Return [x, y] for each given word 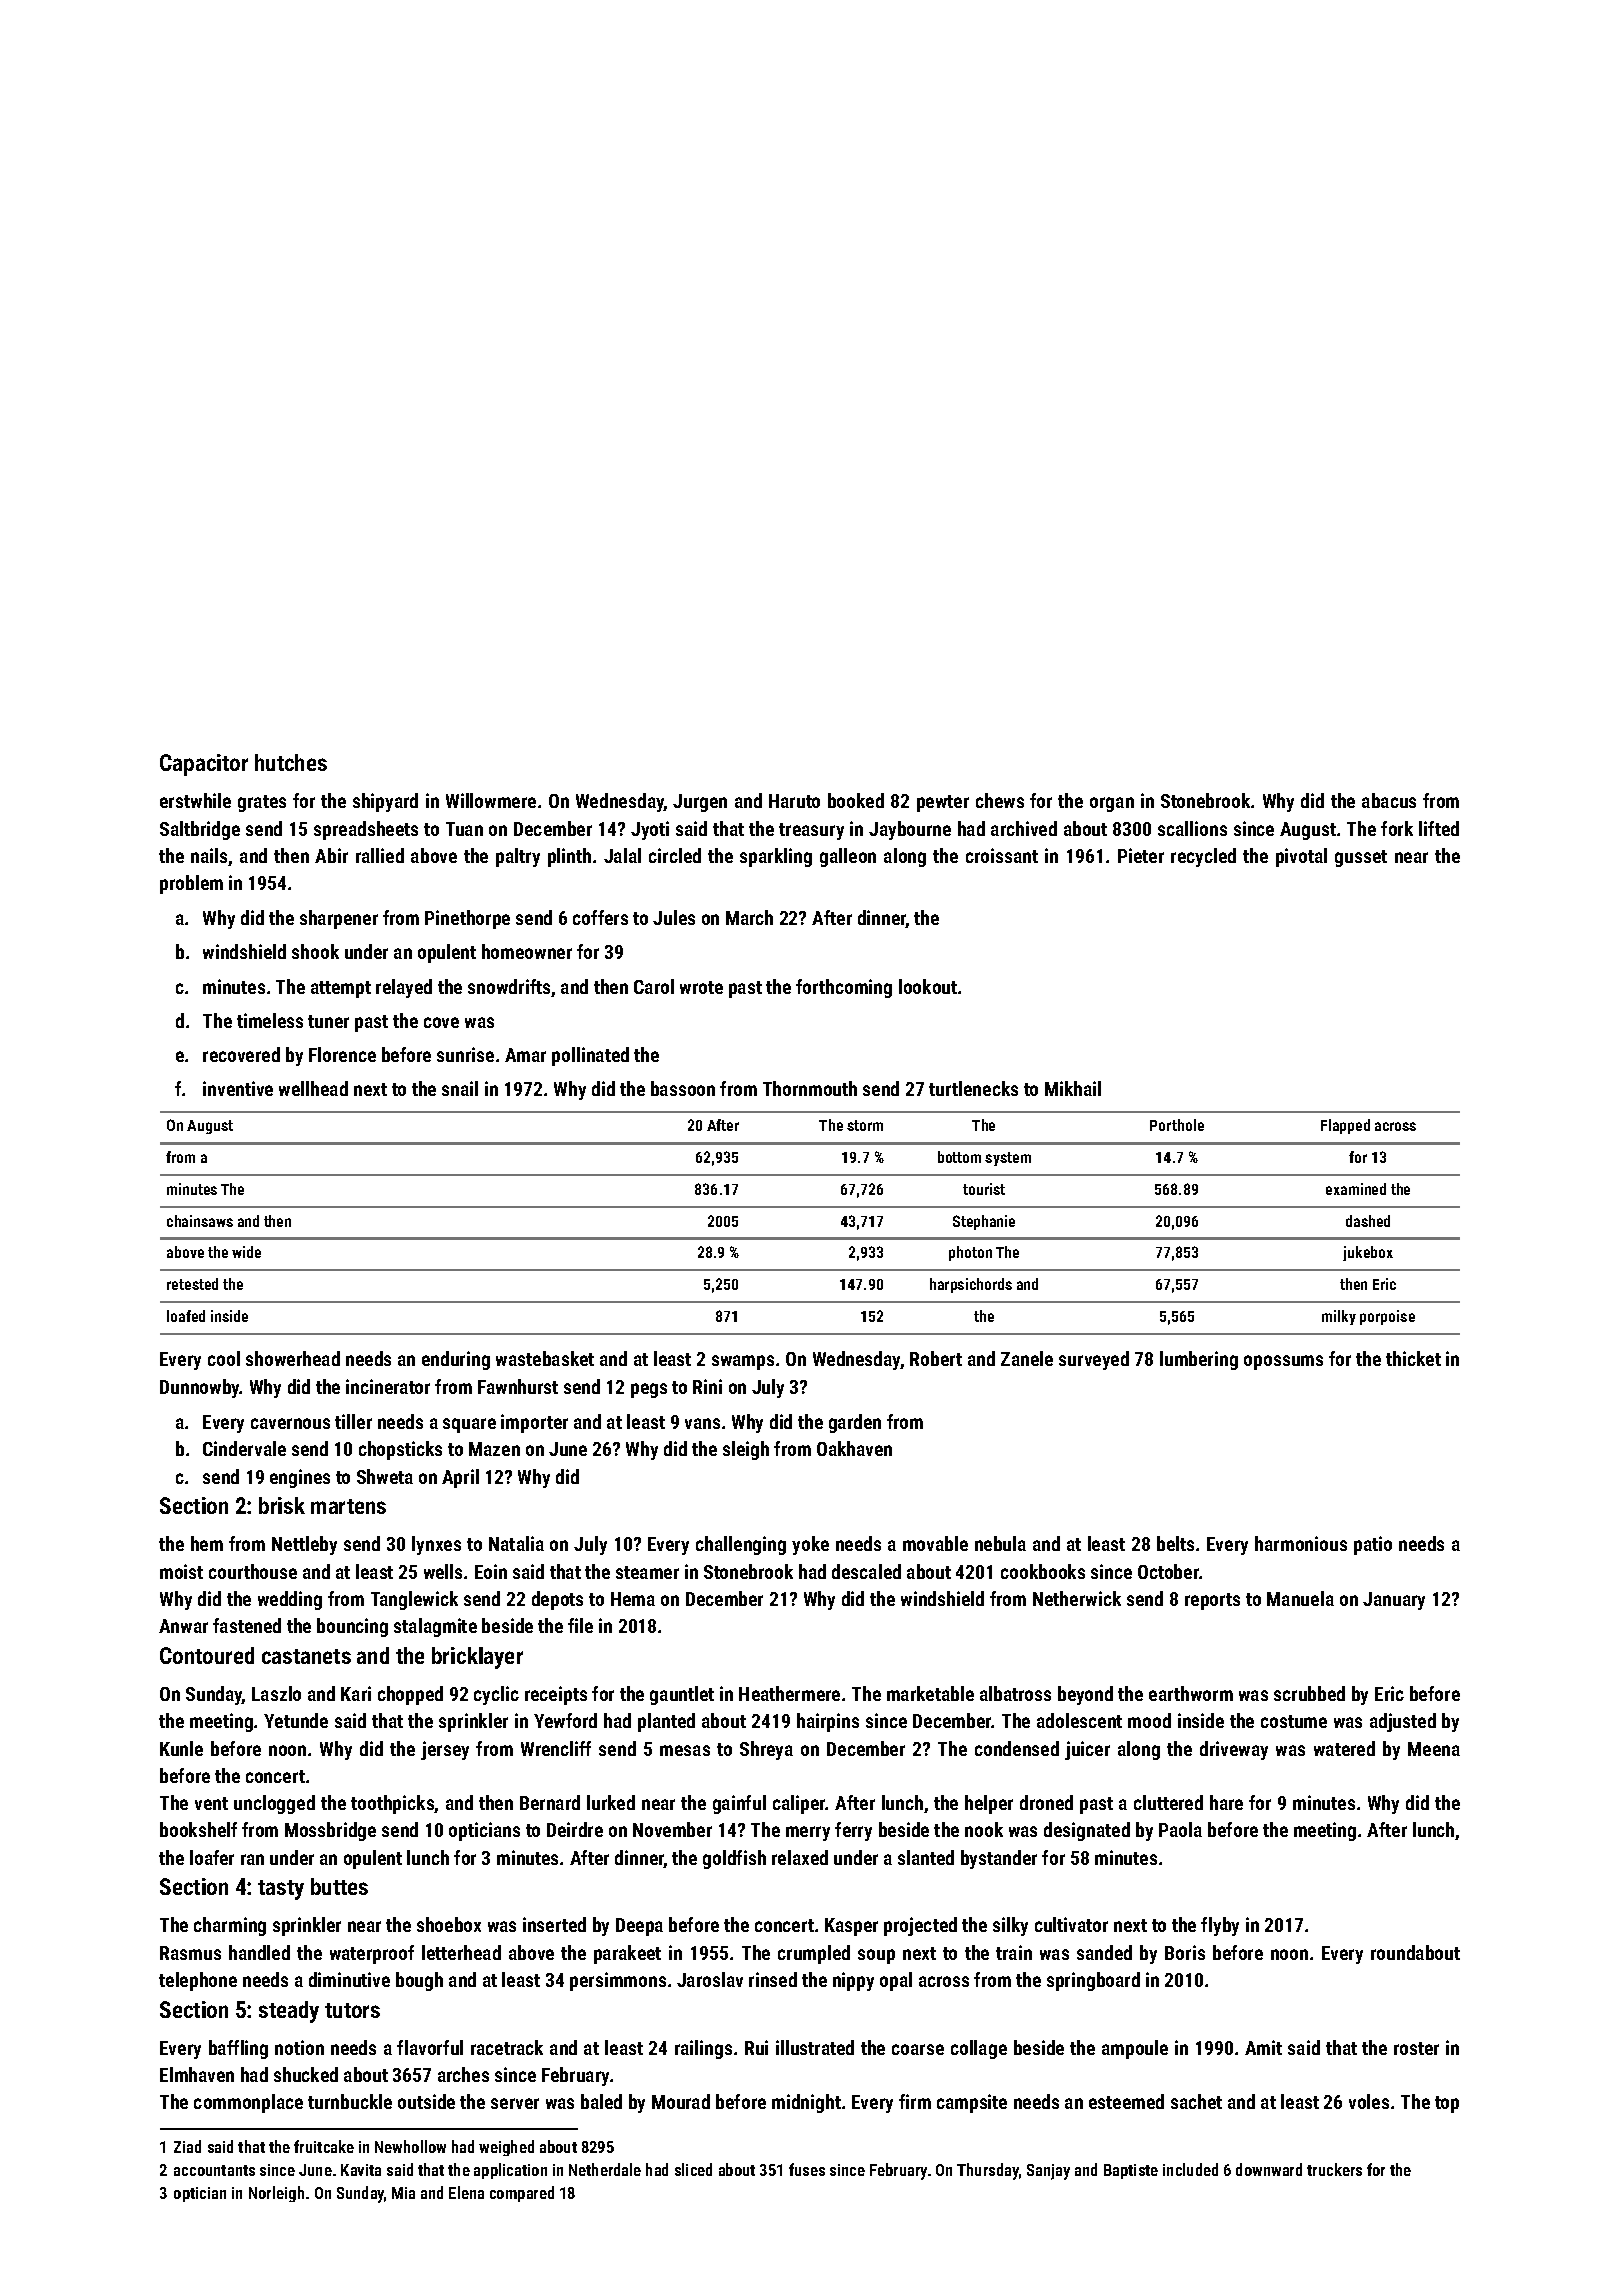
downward [1269, 2169]
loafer [212, 1857]
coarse [918, 2049]
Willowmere [491, 800]
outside [426, 2101]
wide [246, 1252]
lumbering [1199, 1360]
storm [865, 1125]
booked [856, 800]
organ [1112, 804]
